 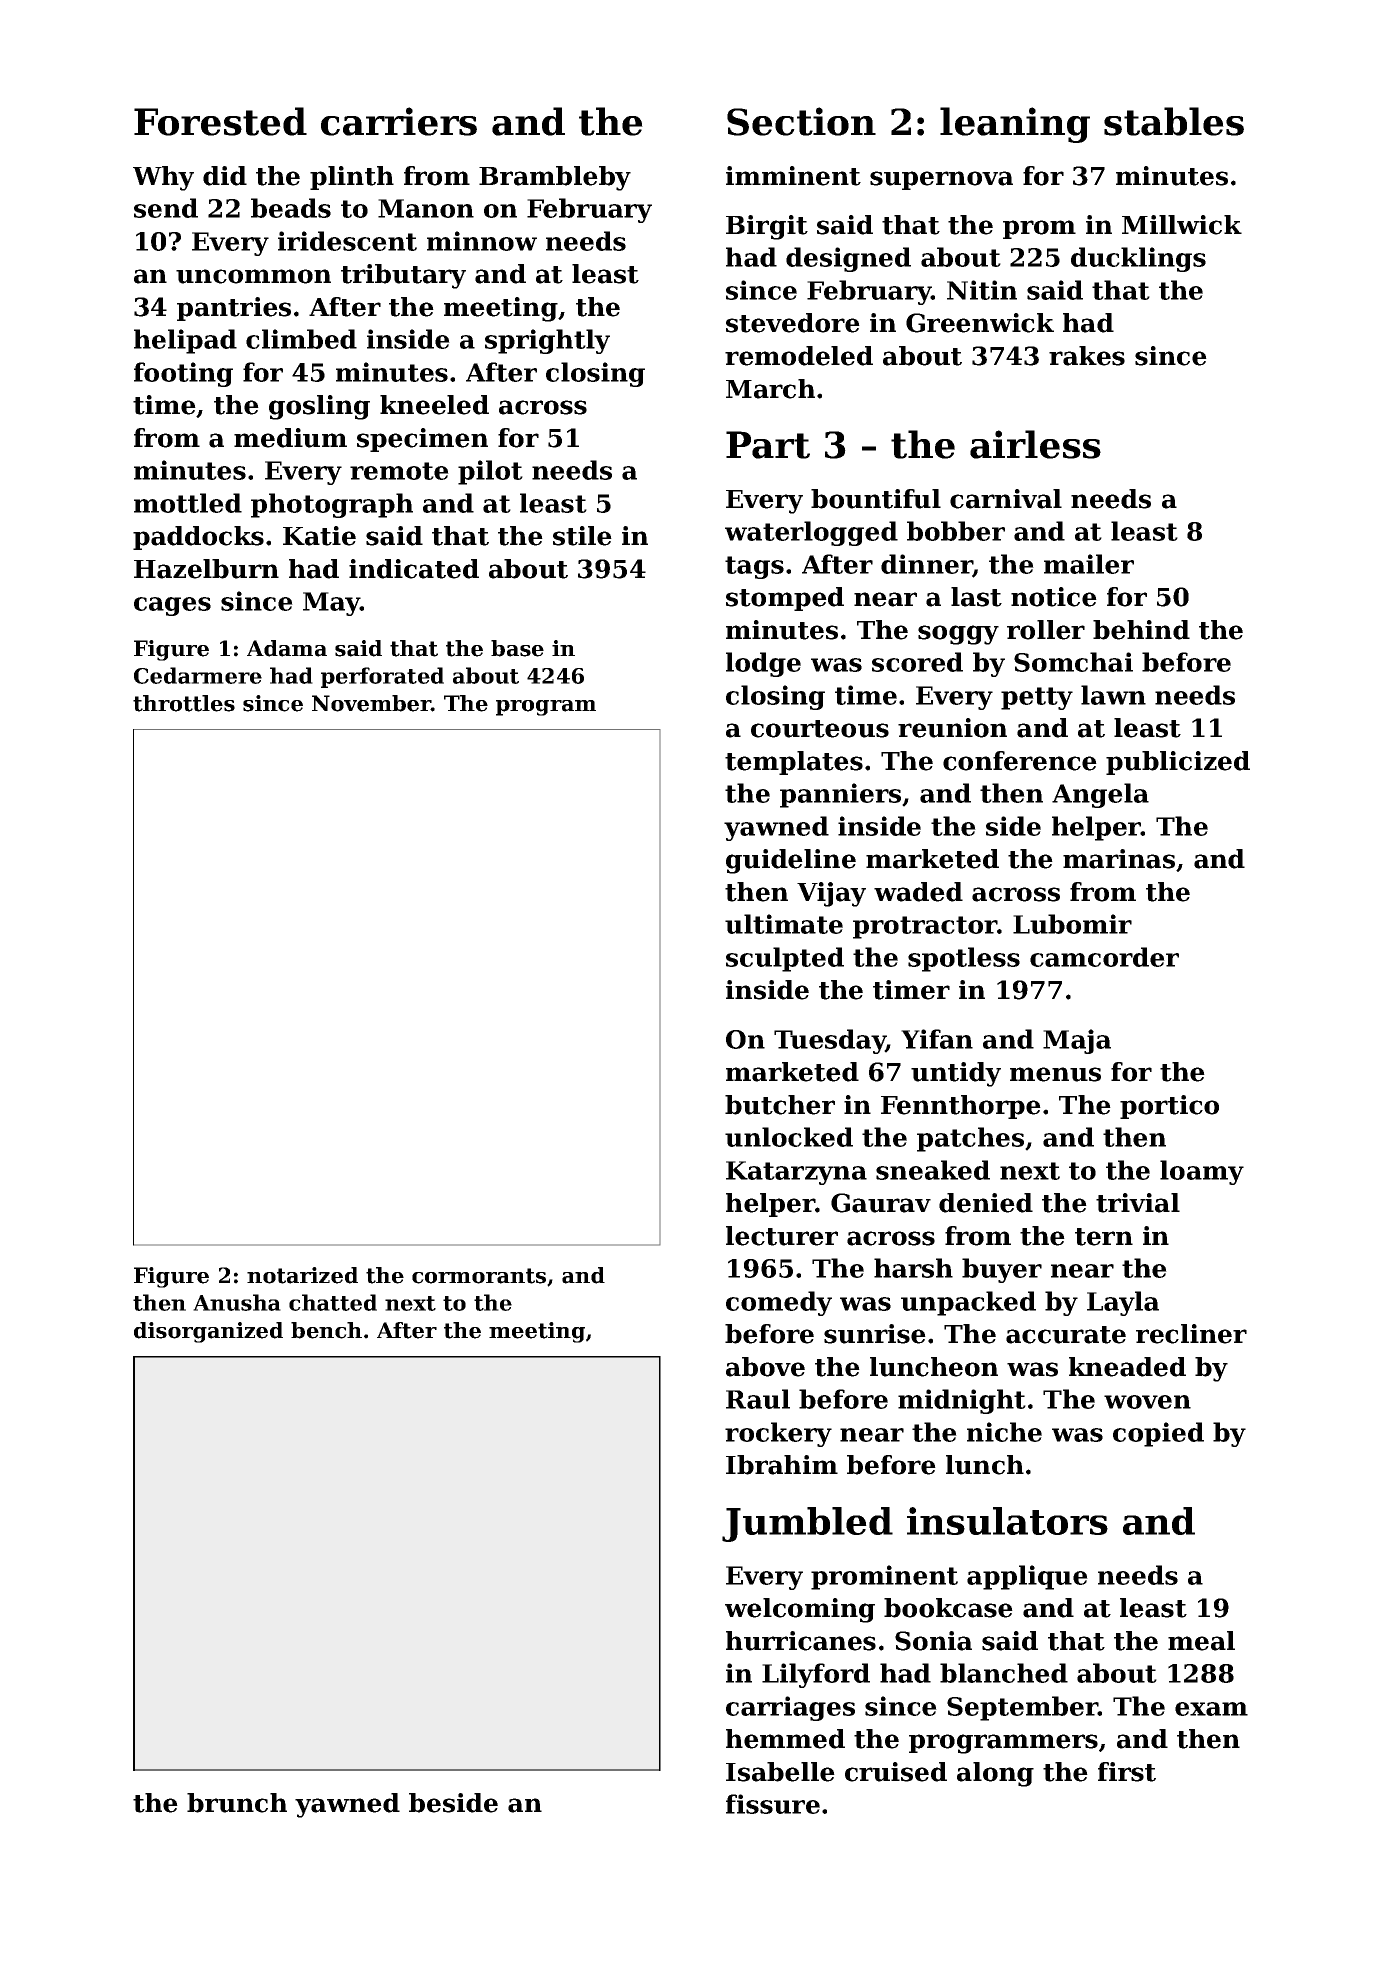 I want to click on Brambleby, so click(x=555, y=178).
